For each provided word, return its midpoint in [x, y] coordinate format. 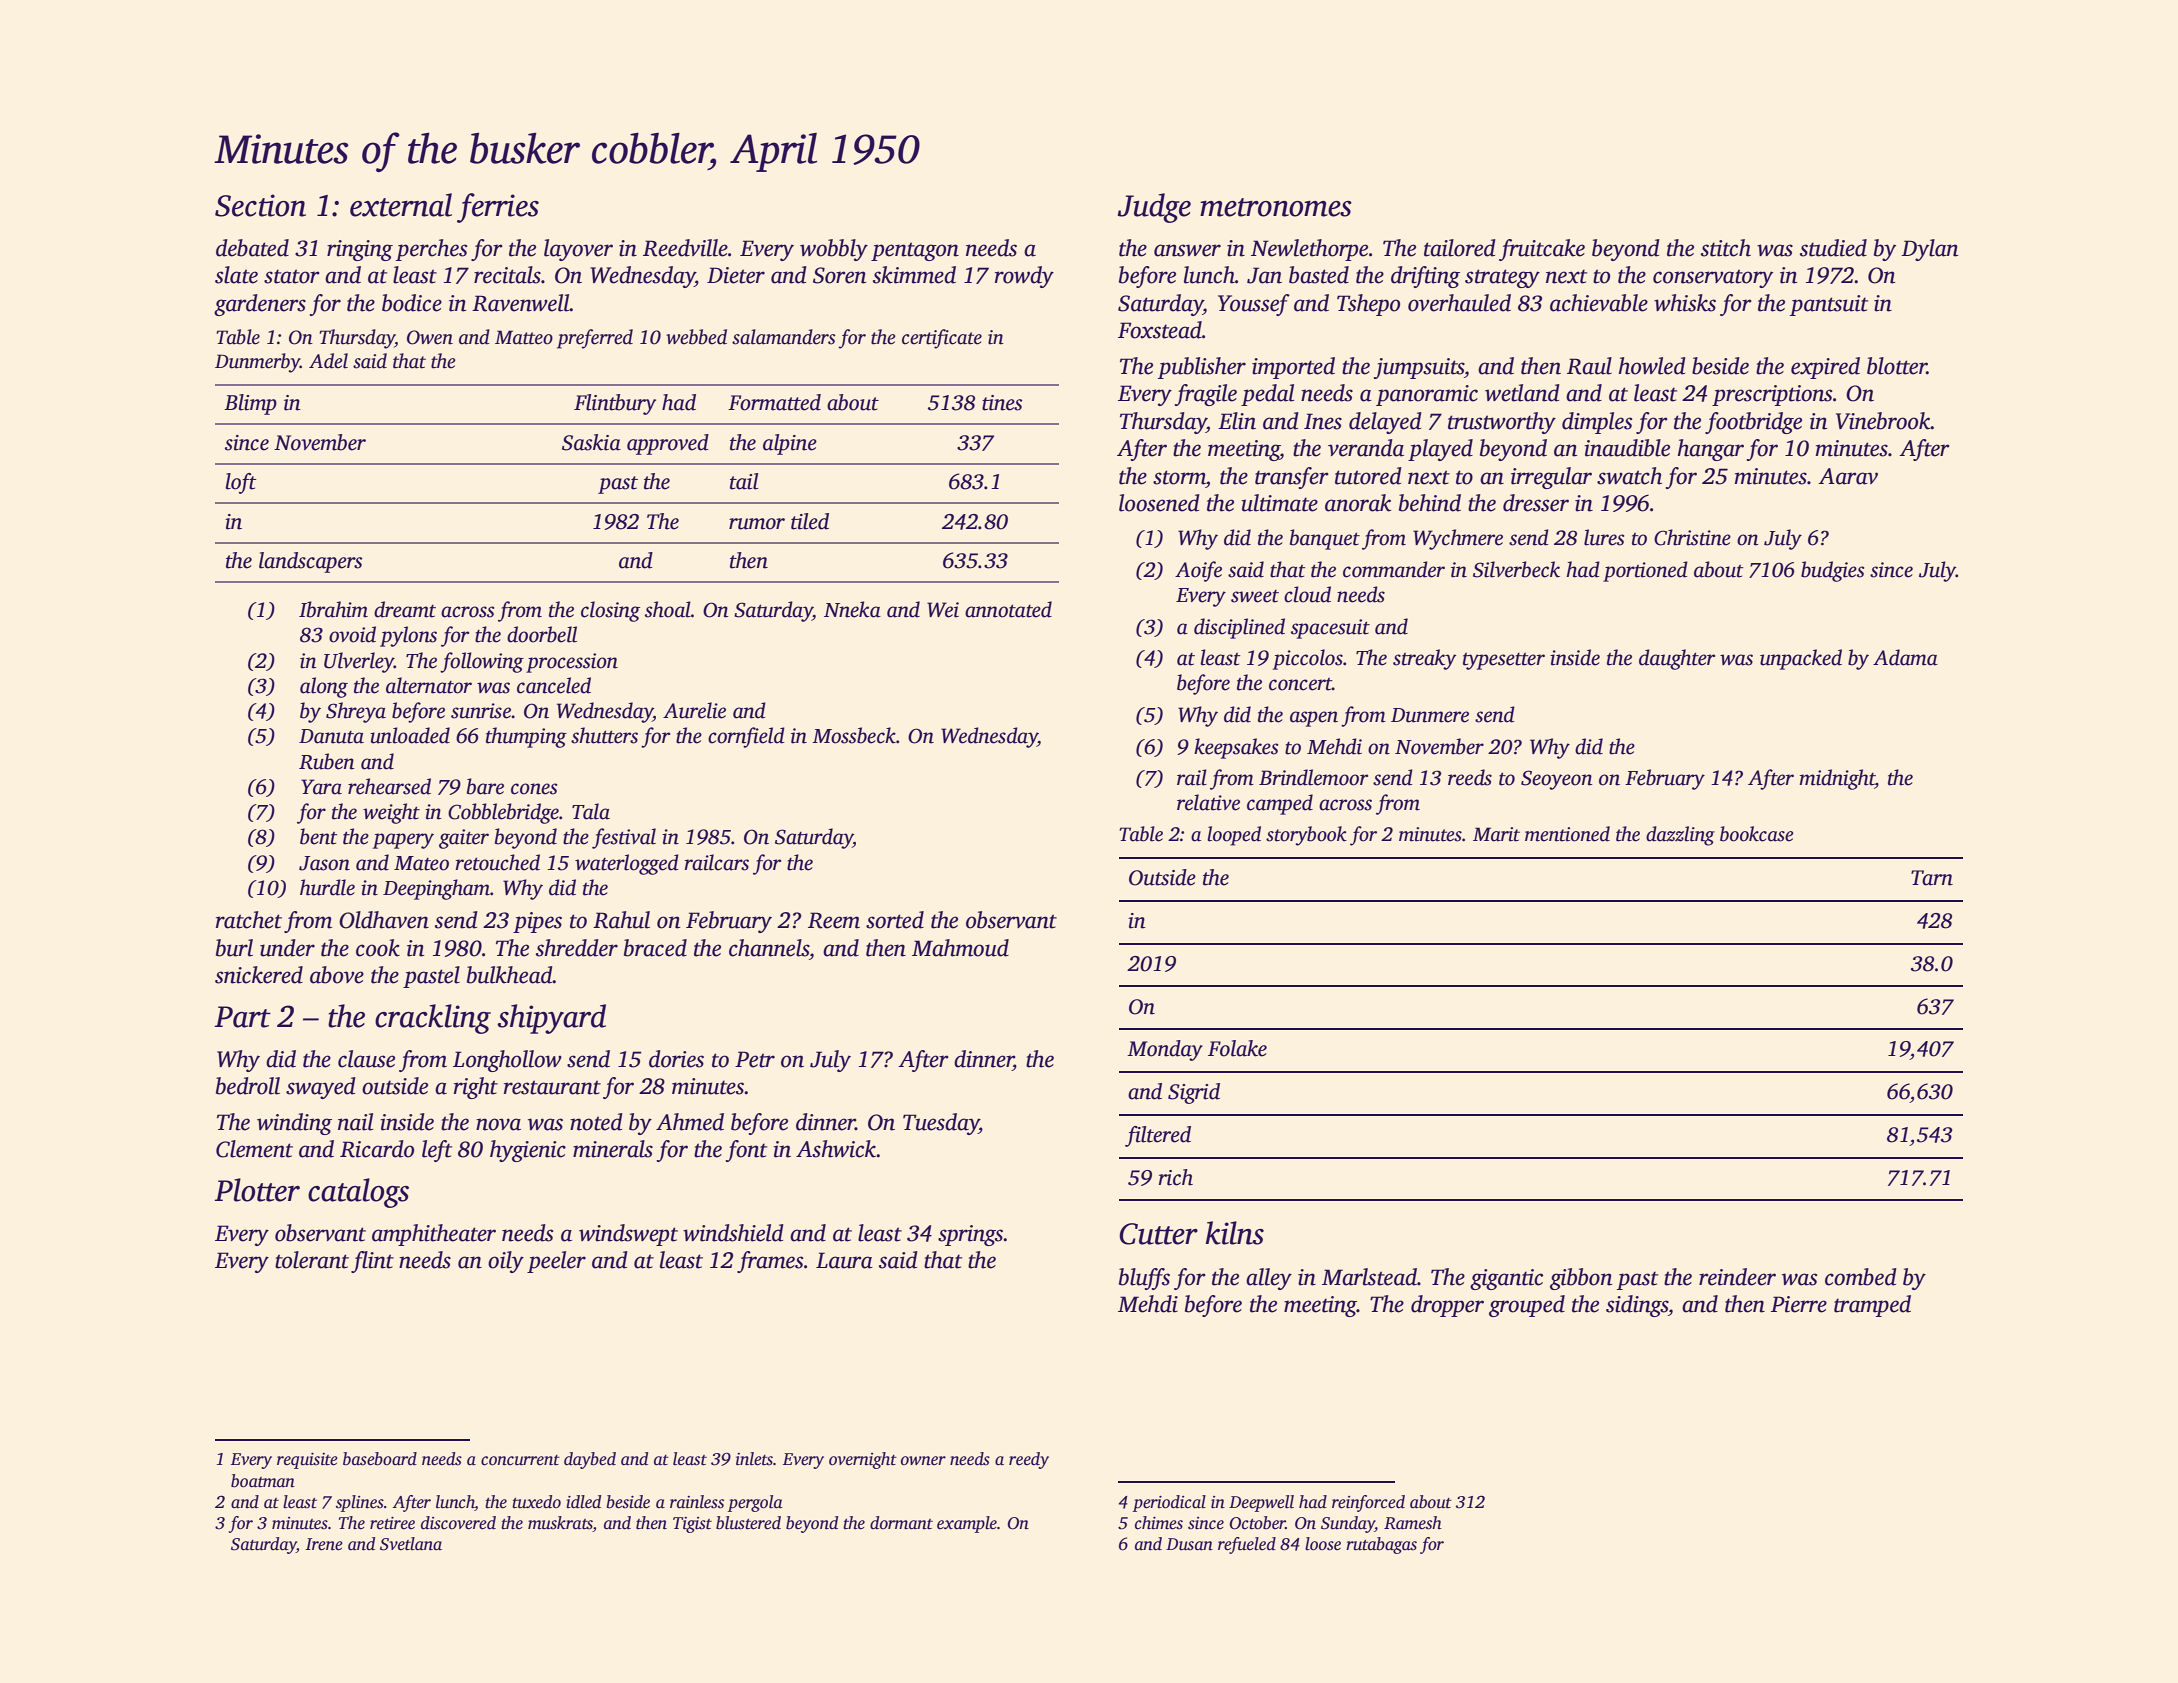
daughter [1677, 659]
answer [1187, 250]
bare [485, 786]
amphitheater [434, 1235]
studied [1833, 248]
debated [252, 248]
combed [1861, 1277]
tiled [810, 521]
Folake [1237, 1048]
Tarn [1932, 878]
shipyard [551, 1019]
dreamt [405, 609]
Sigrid [1194, 1093]
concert [1300, 684]
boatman [263, 1481]
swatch [1629, 476]
